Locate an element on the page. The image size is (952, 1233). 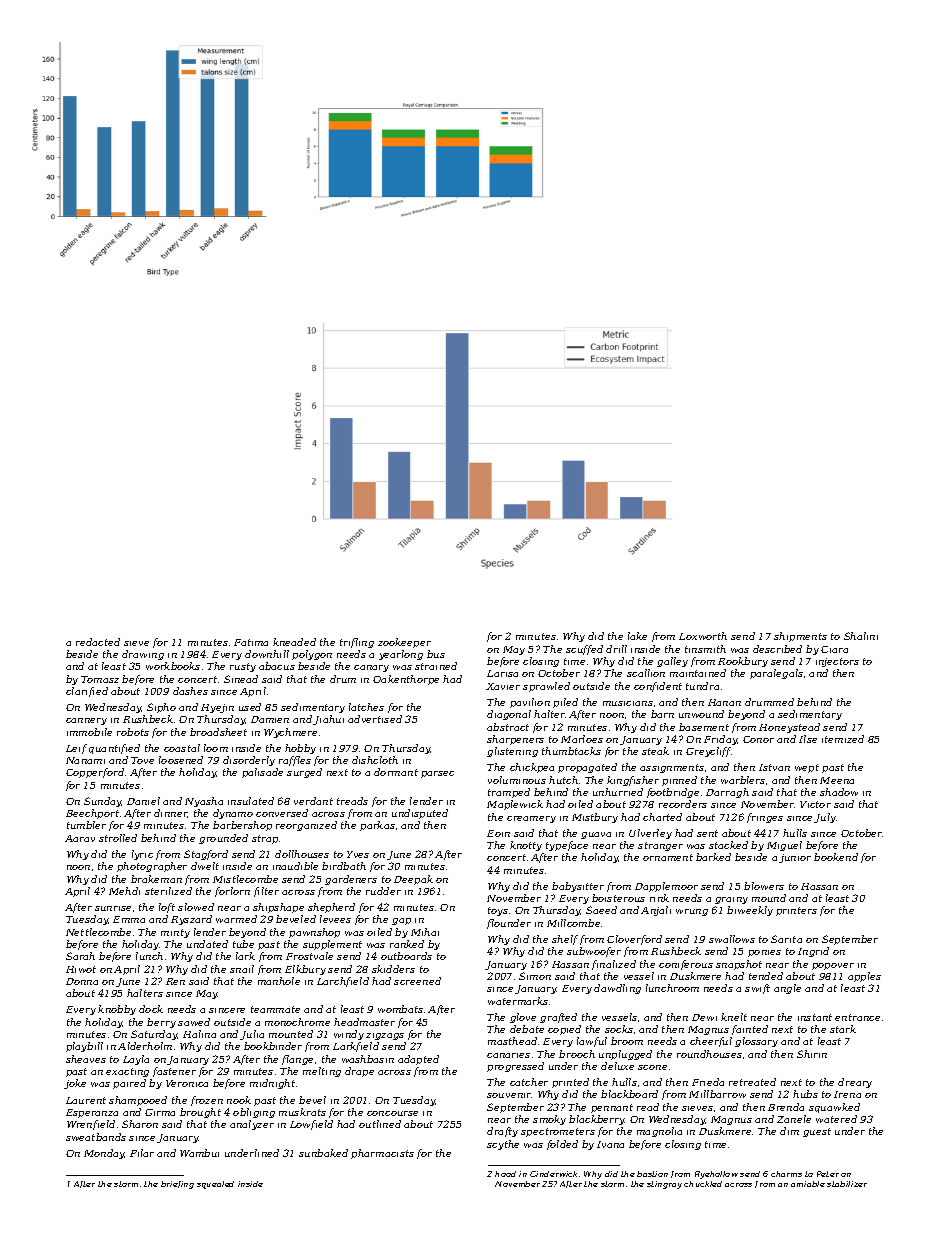
toys is located at coordinates (498, 911).
